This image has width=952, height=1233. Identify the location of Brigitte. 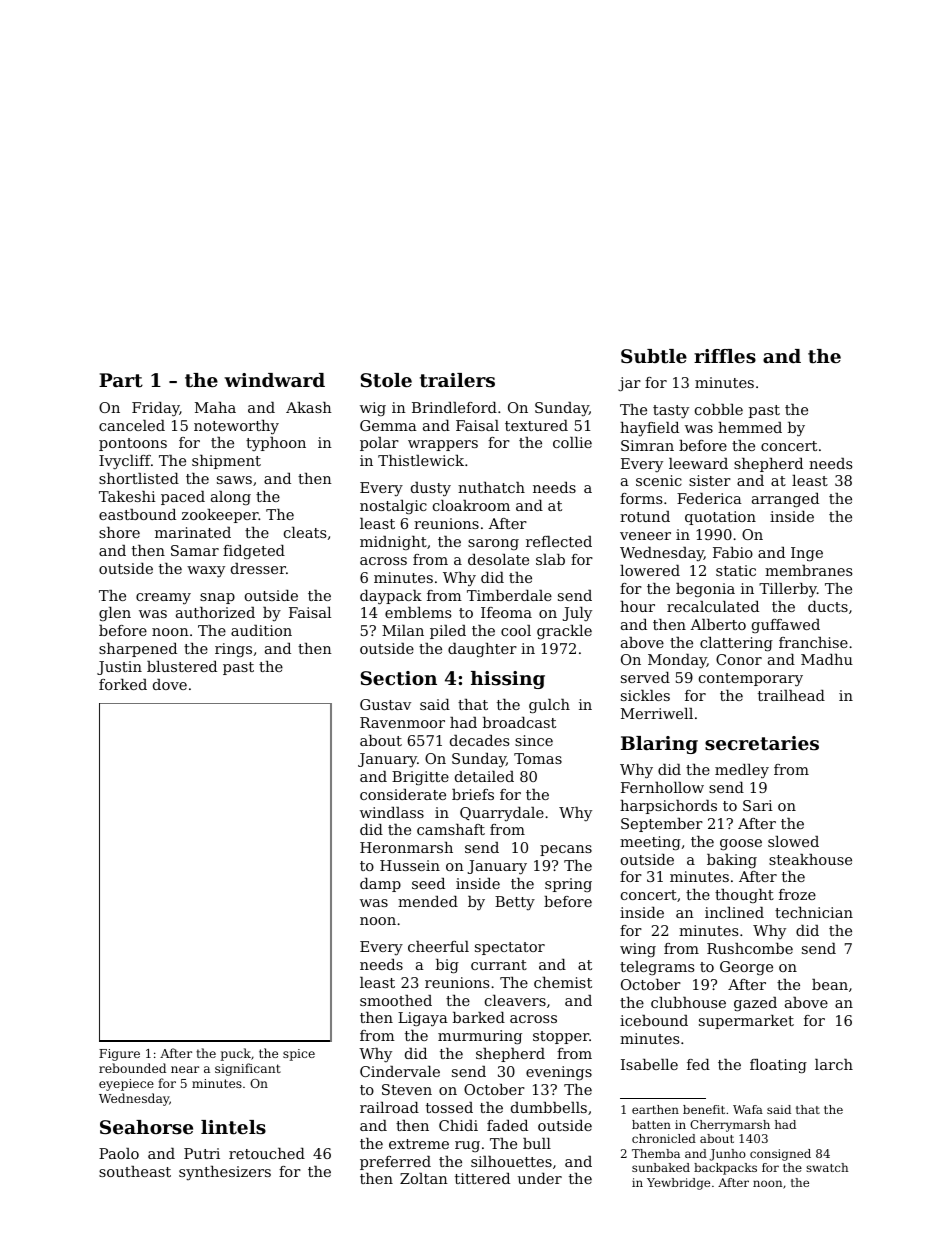
(420, 778).
